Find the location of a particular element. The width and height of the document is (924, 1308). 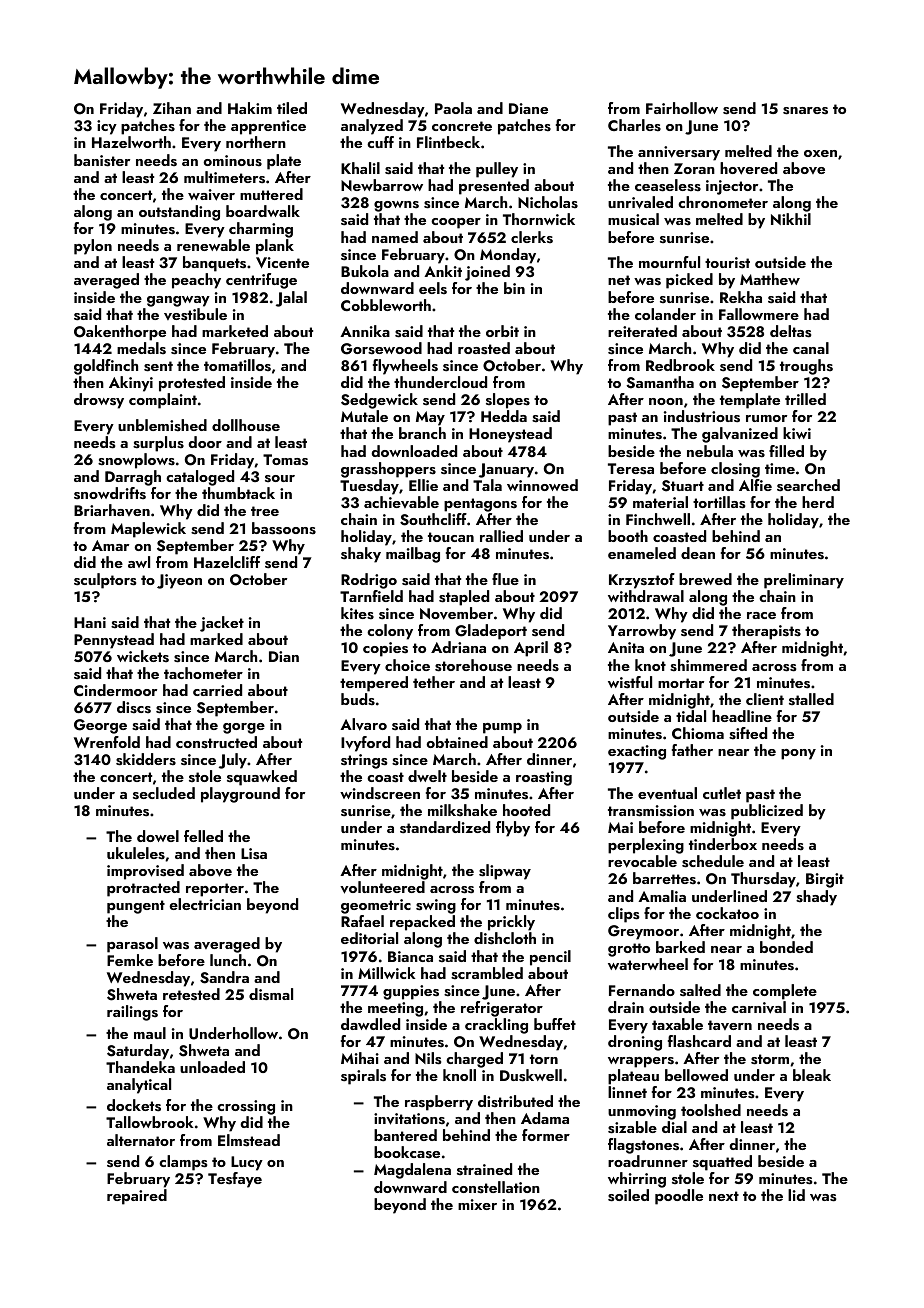

Hani is located at coordinates (90, 622).
